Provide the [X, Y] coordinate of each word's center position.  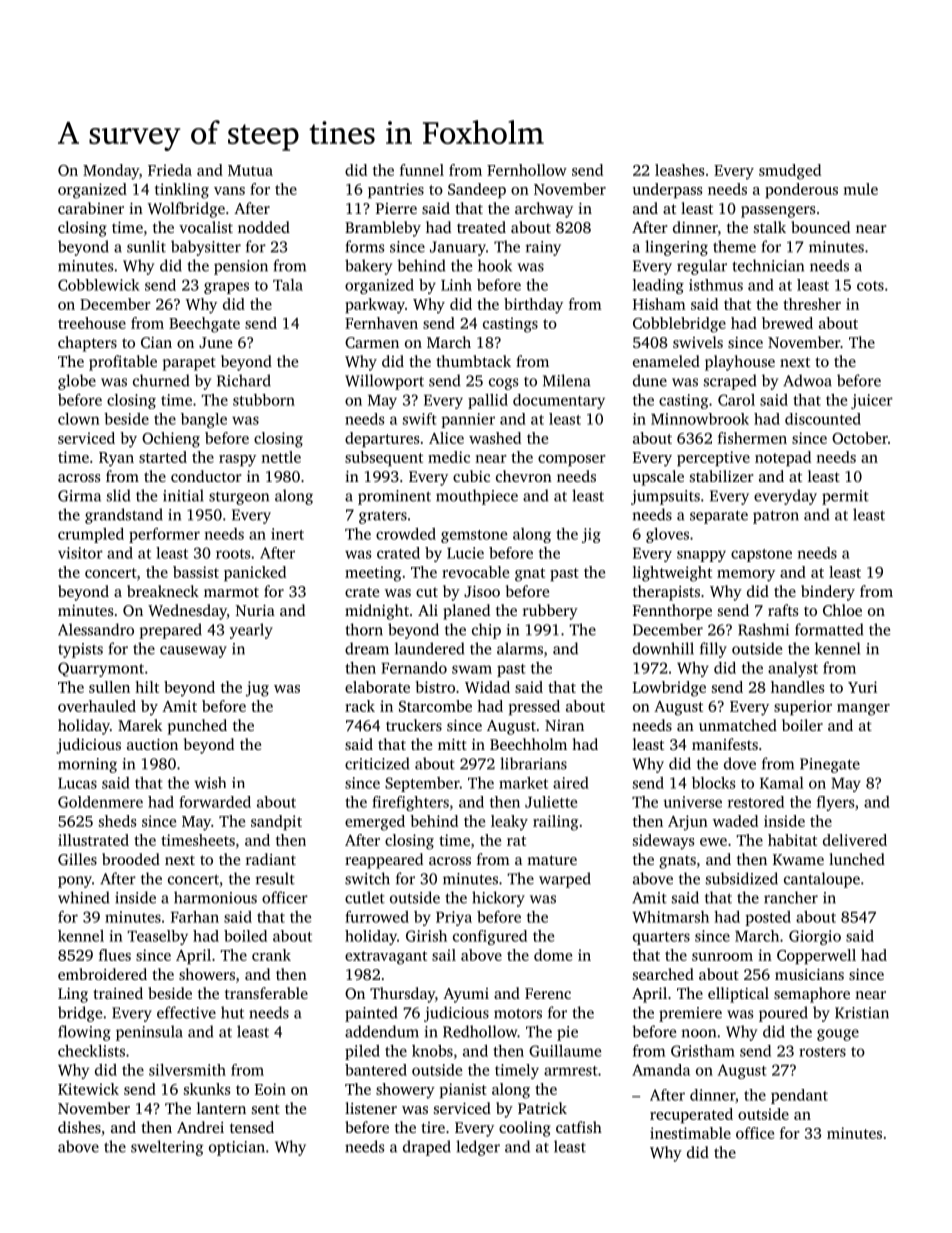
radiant [271, 859]
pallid [488, 401]
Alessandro [96, 629]
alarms [520, 648]
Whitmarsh [670, 917]
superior [803, 707]
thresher [812, 304]
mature [552, 860]
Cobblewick [99, 285]
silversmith [187, 1070]
